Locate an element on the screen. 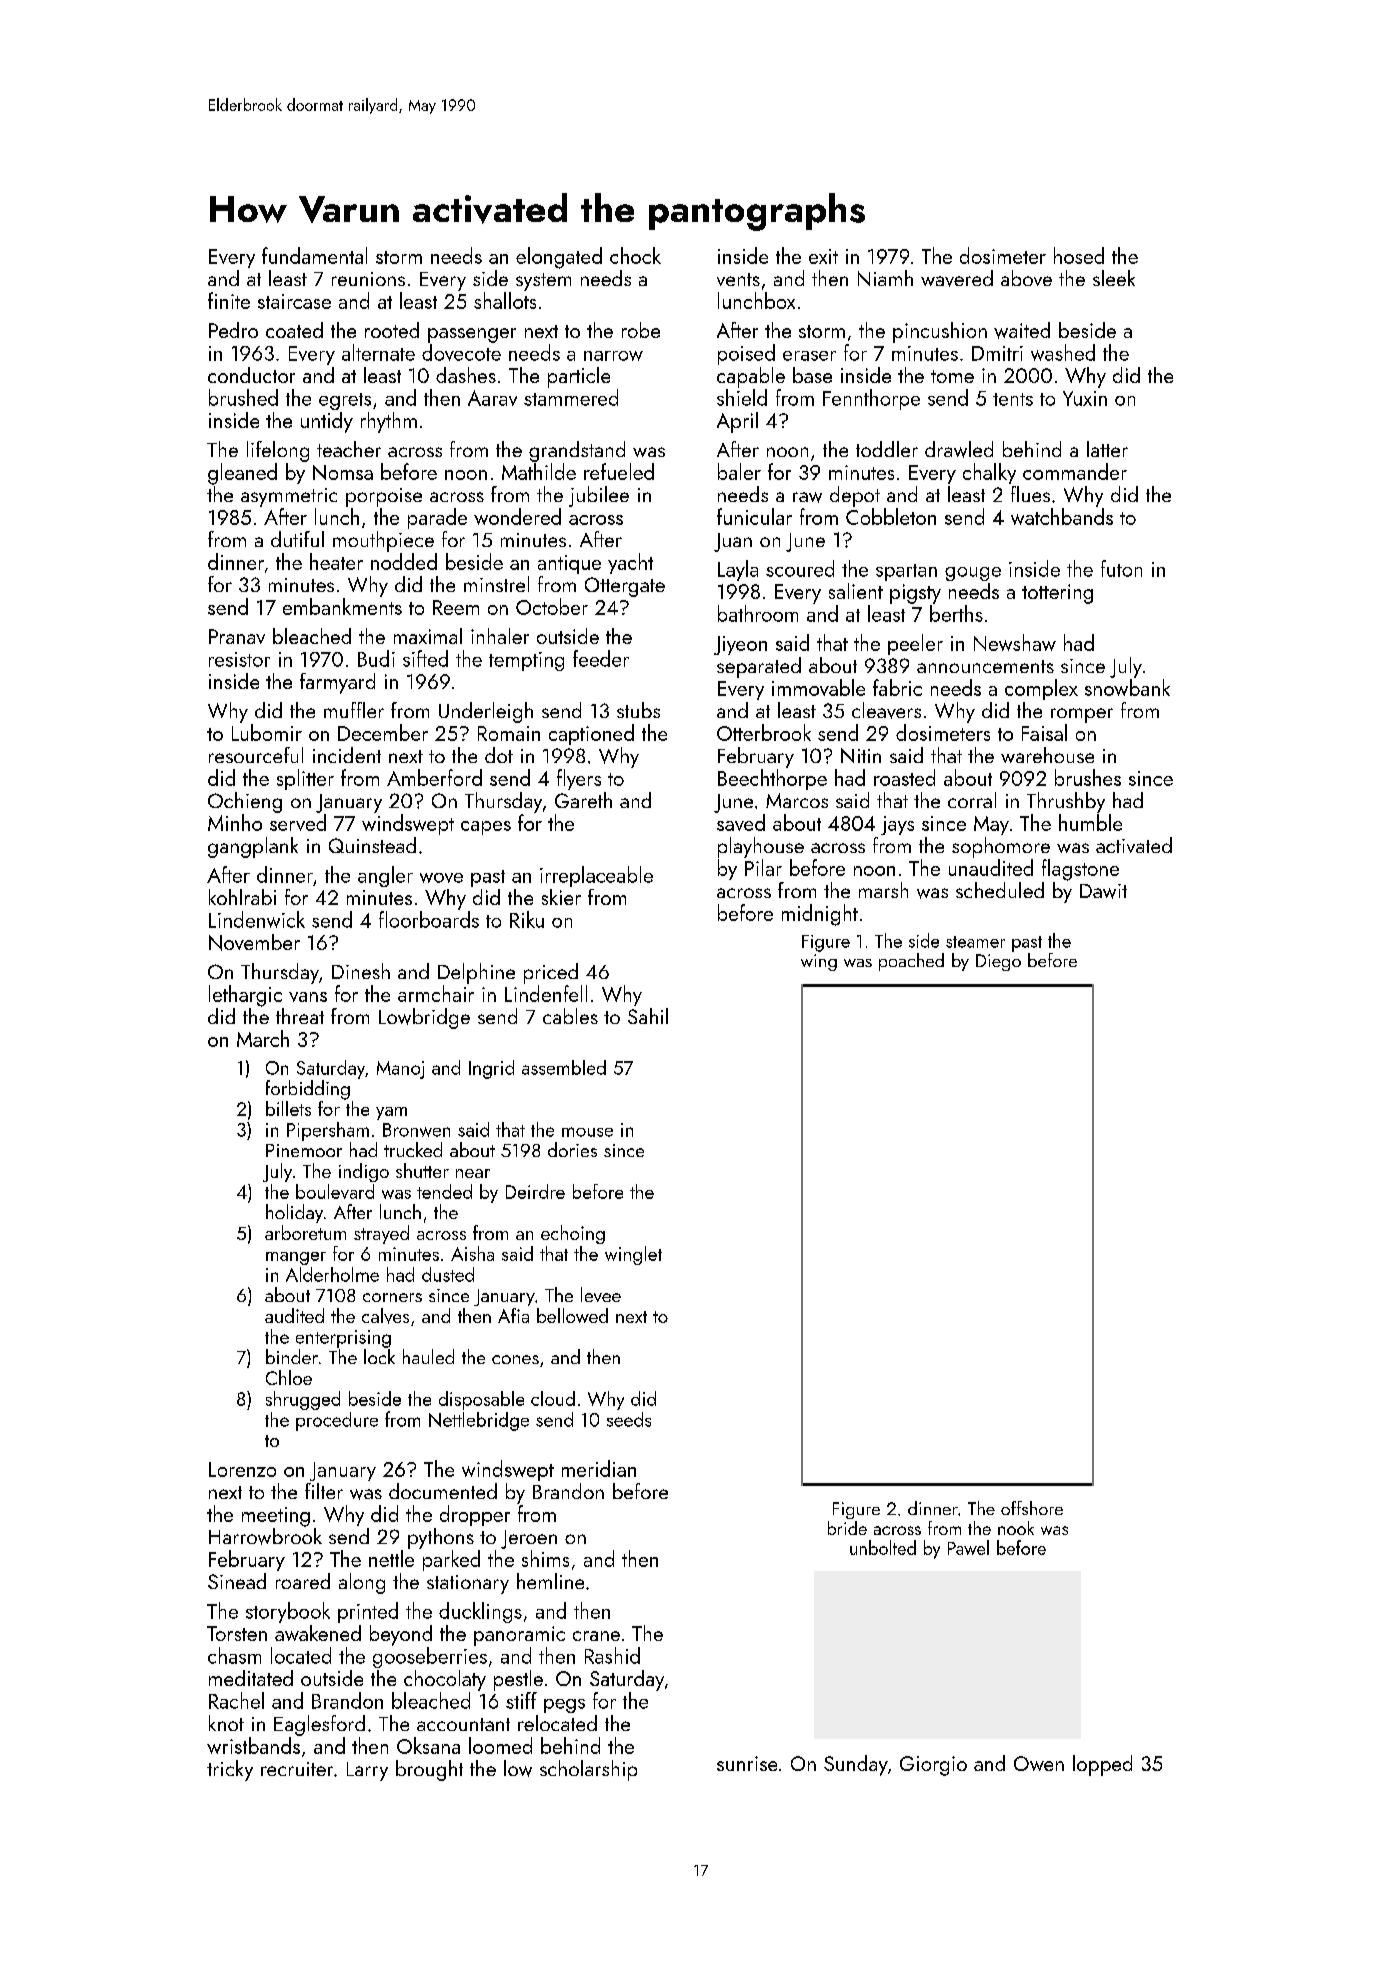  elongated is located at coordinates (559, 258).
